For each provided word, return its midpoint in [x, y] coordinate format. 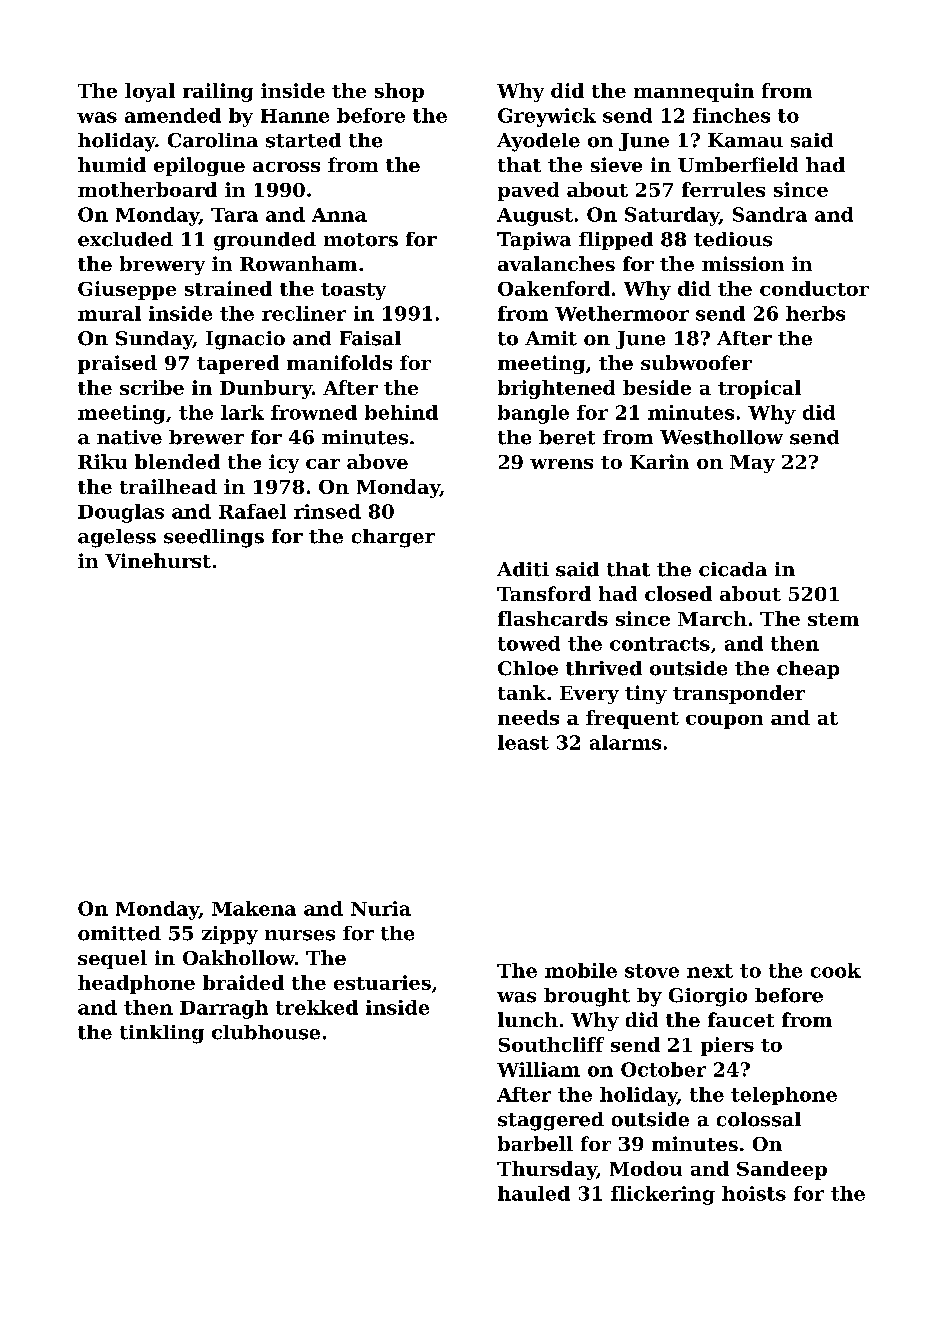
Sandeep [782, 1170]
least [523, 742]
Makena [254, 908]
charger [393, 538]
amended [173, 115]
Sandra [770, 214]
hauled [534, 1193]
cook [836, 970]
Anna [339, 215]
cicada [733, 569]
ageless [117, 538]
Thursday [547, 1170]
